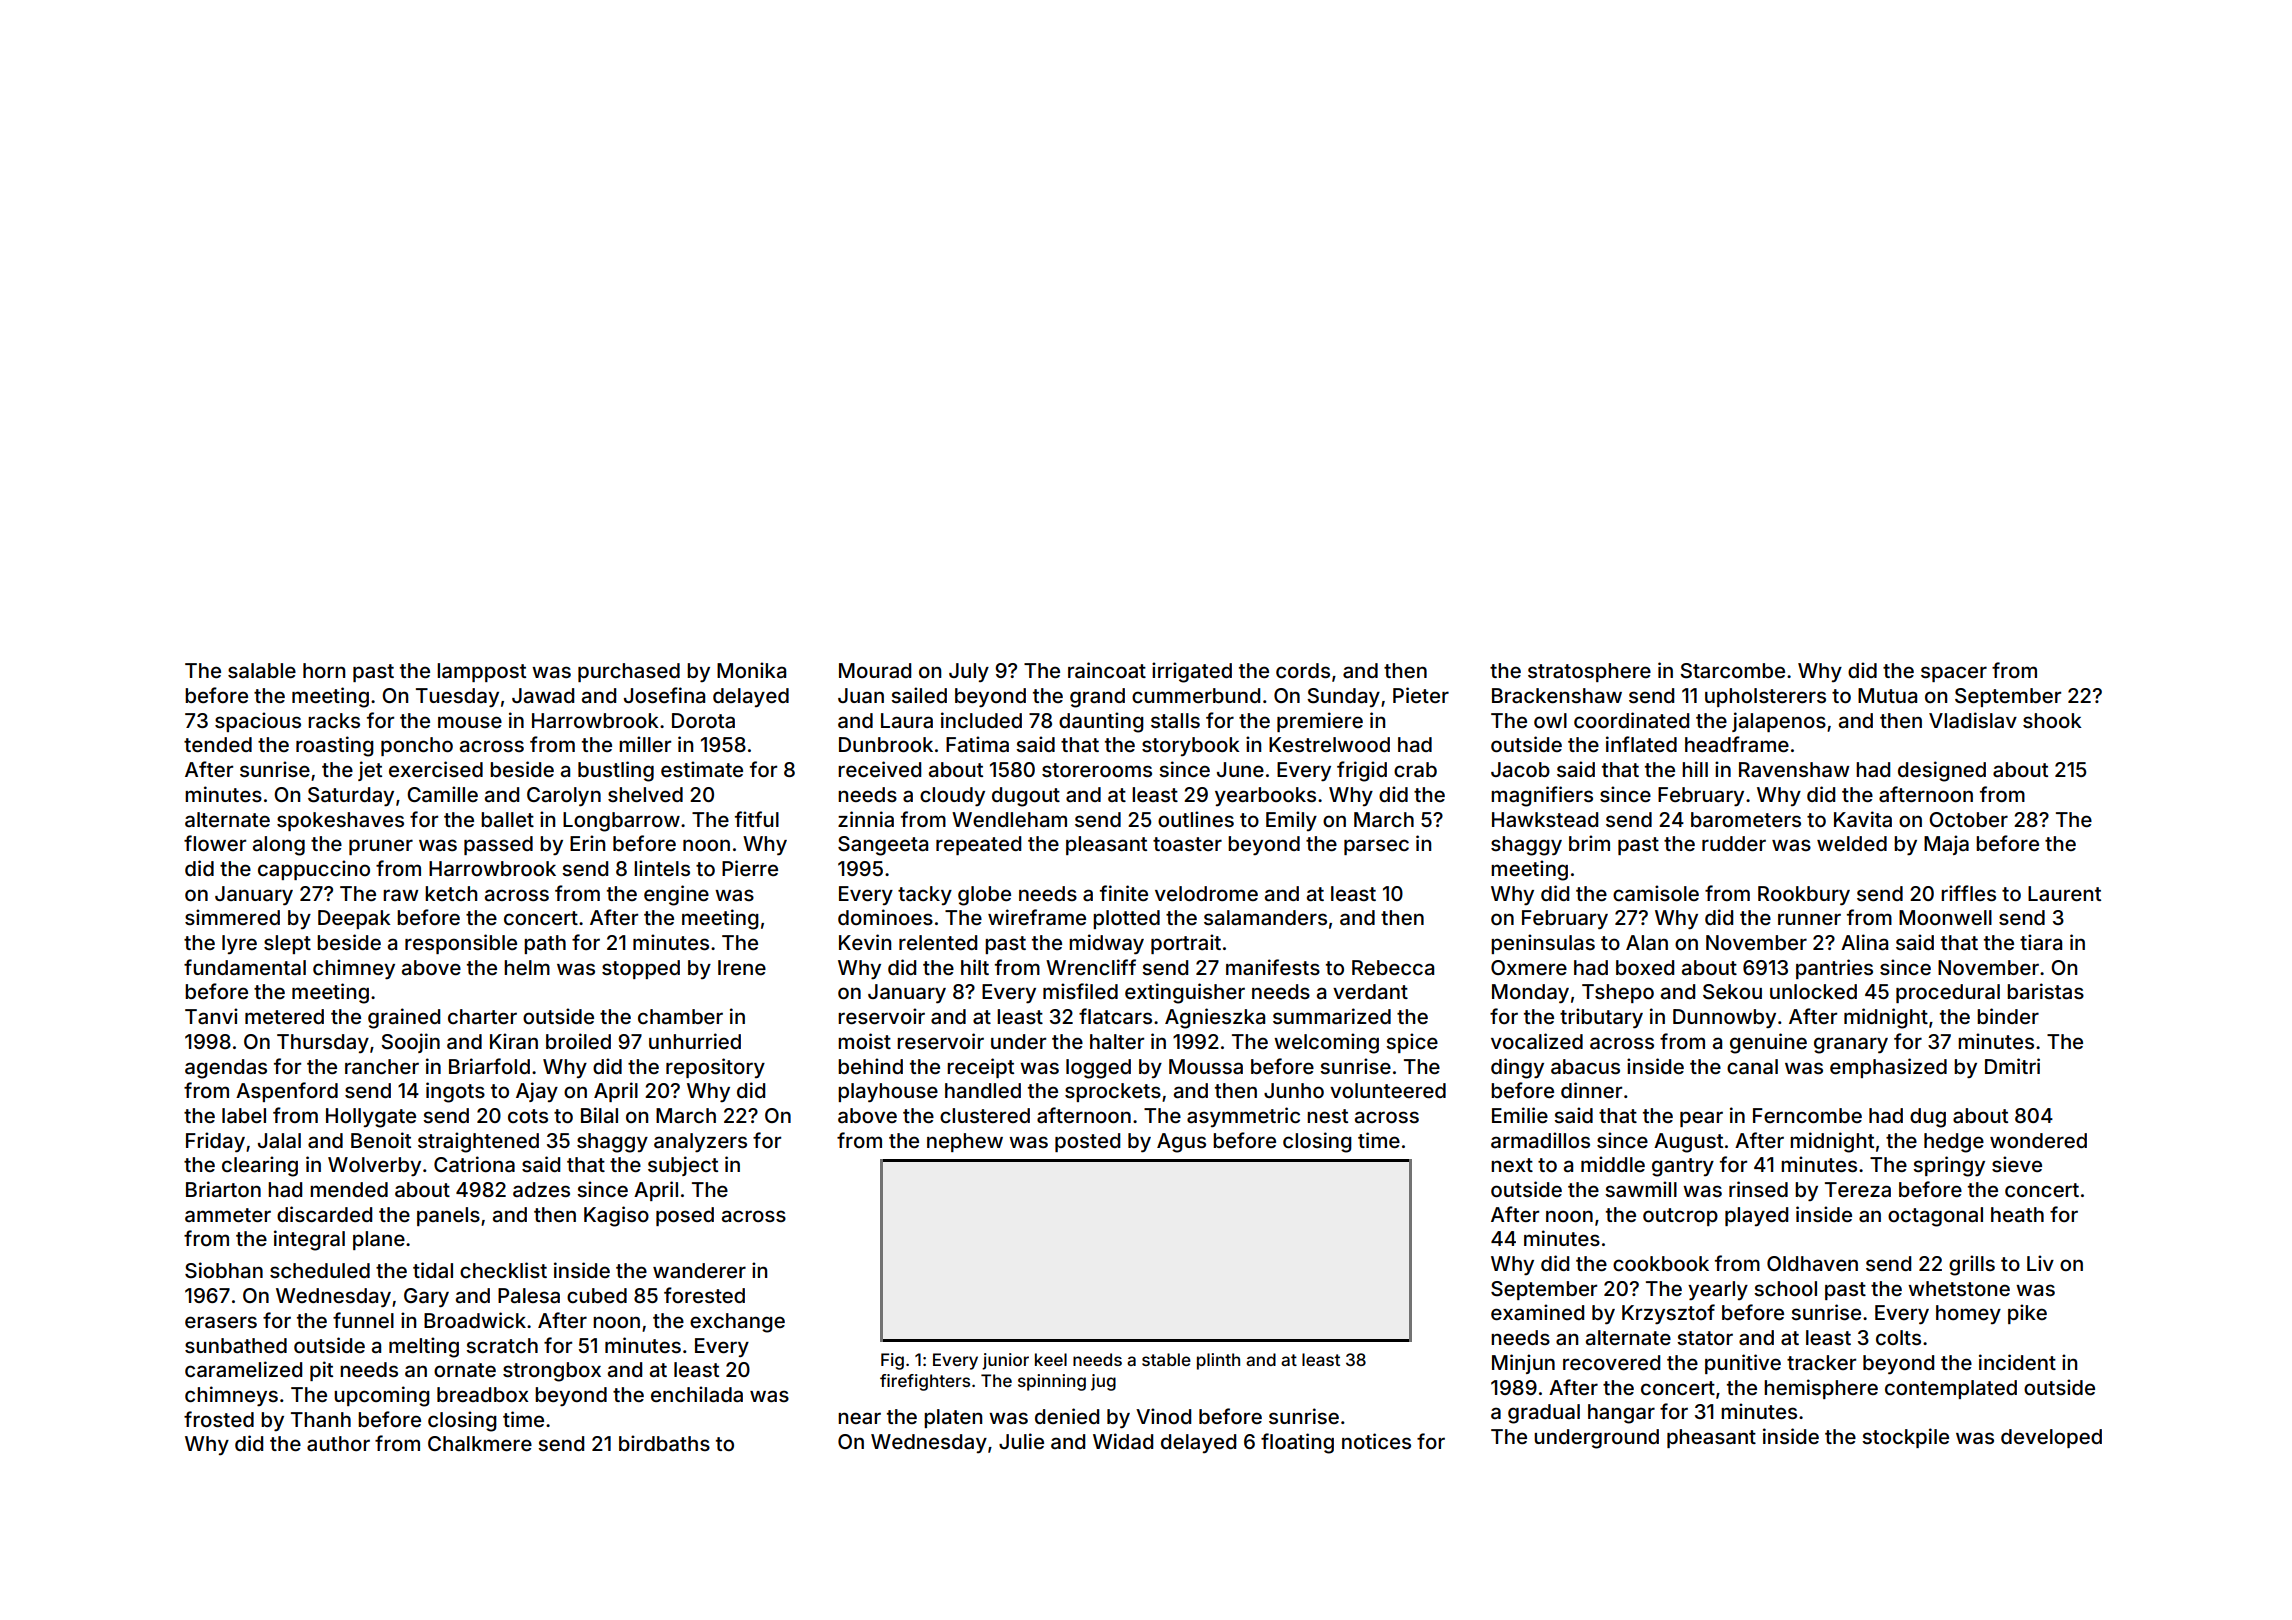 The image size is (2292, 1620). I want to click on spacer, so click(1954, 674).
